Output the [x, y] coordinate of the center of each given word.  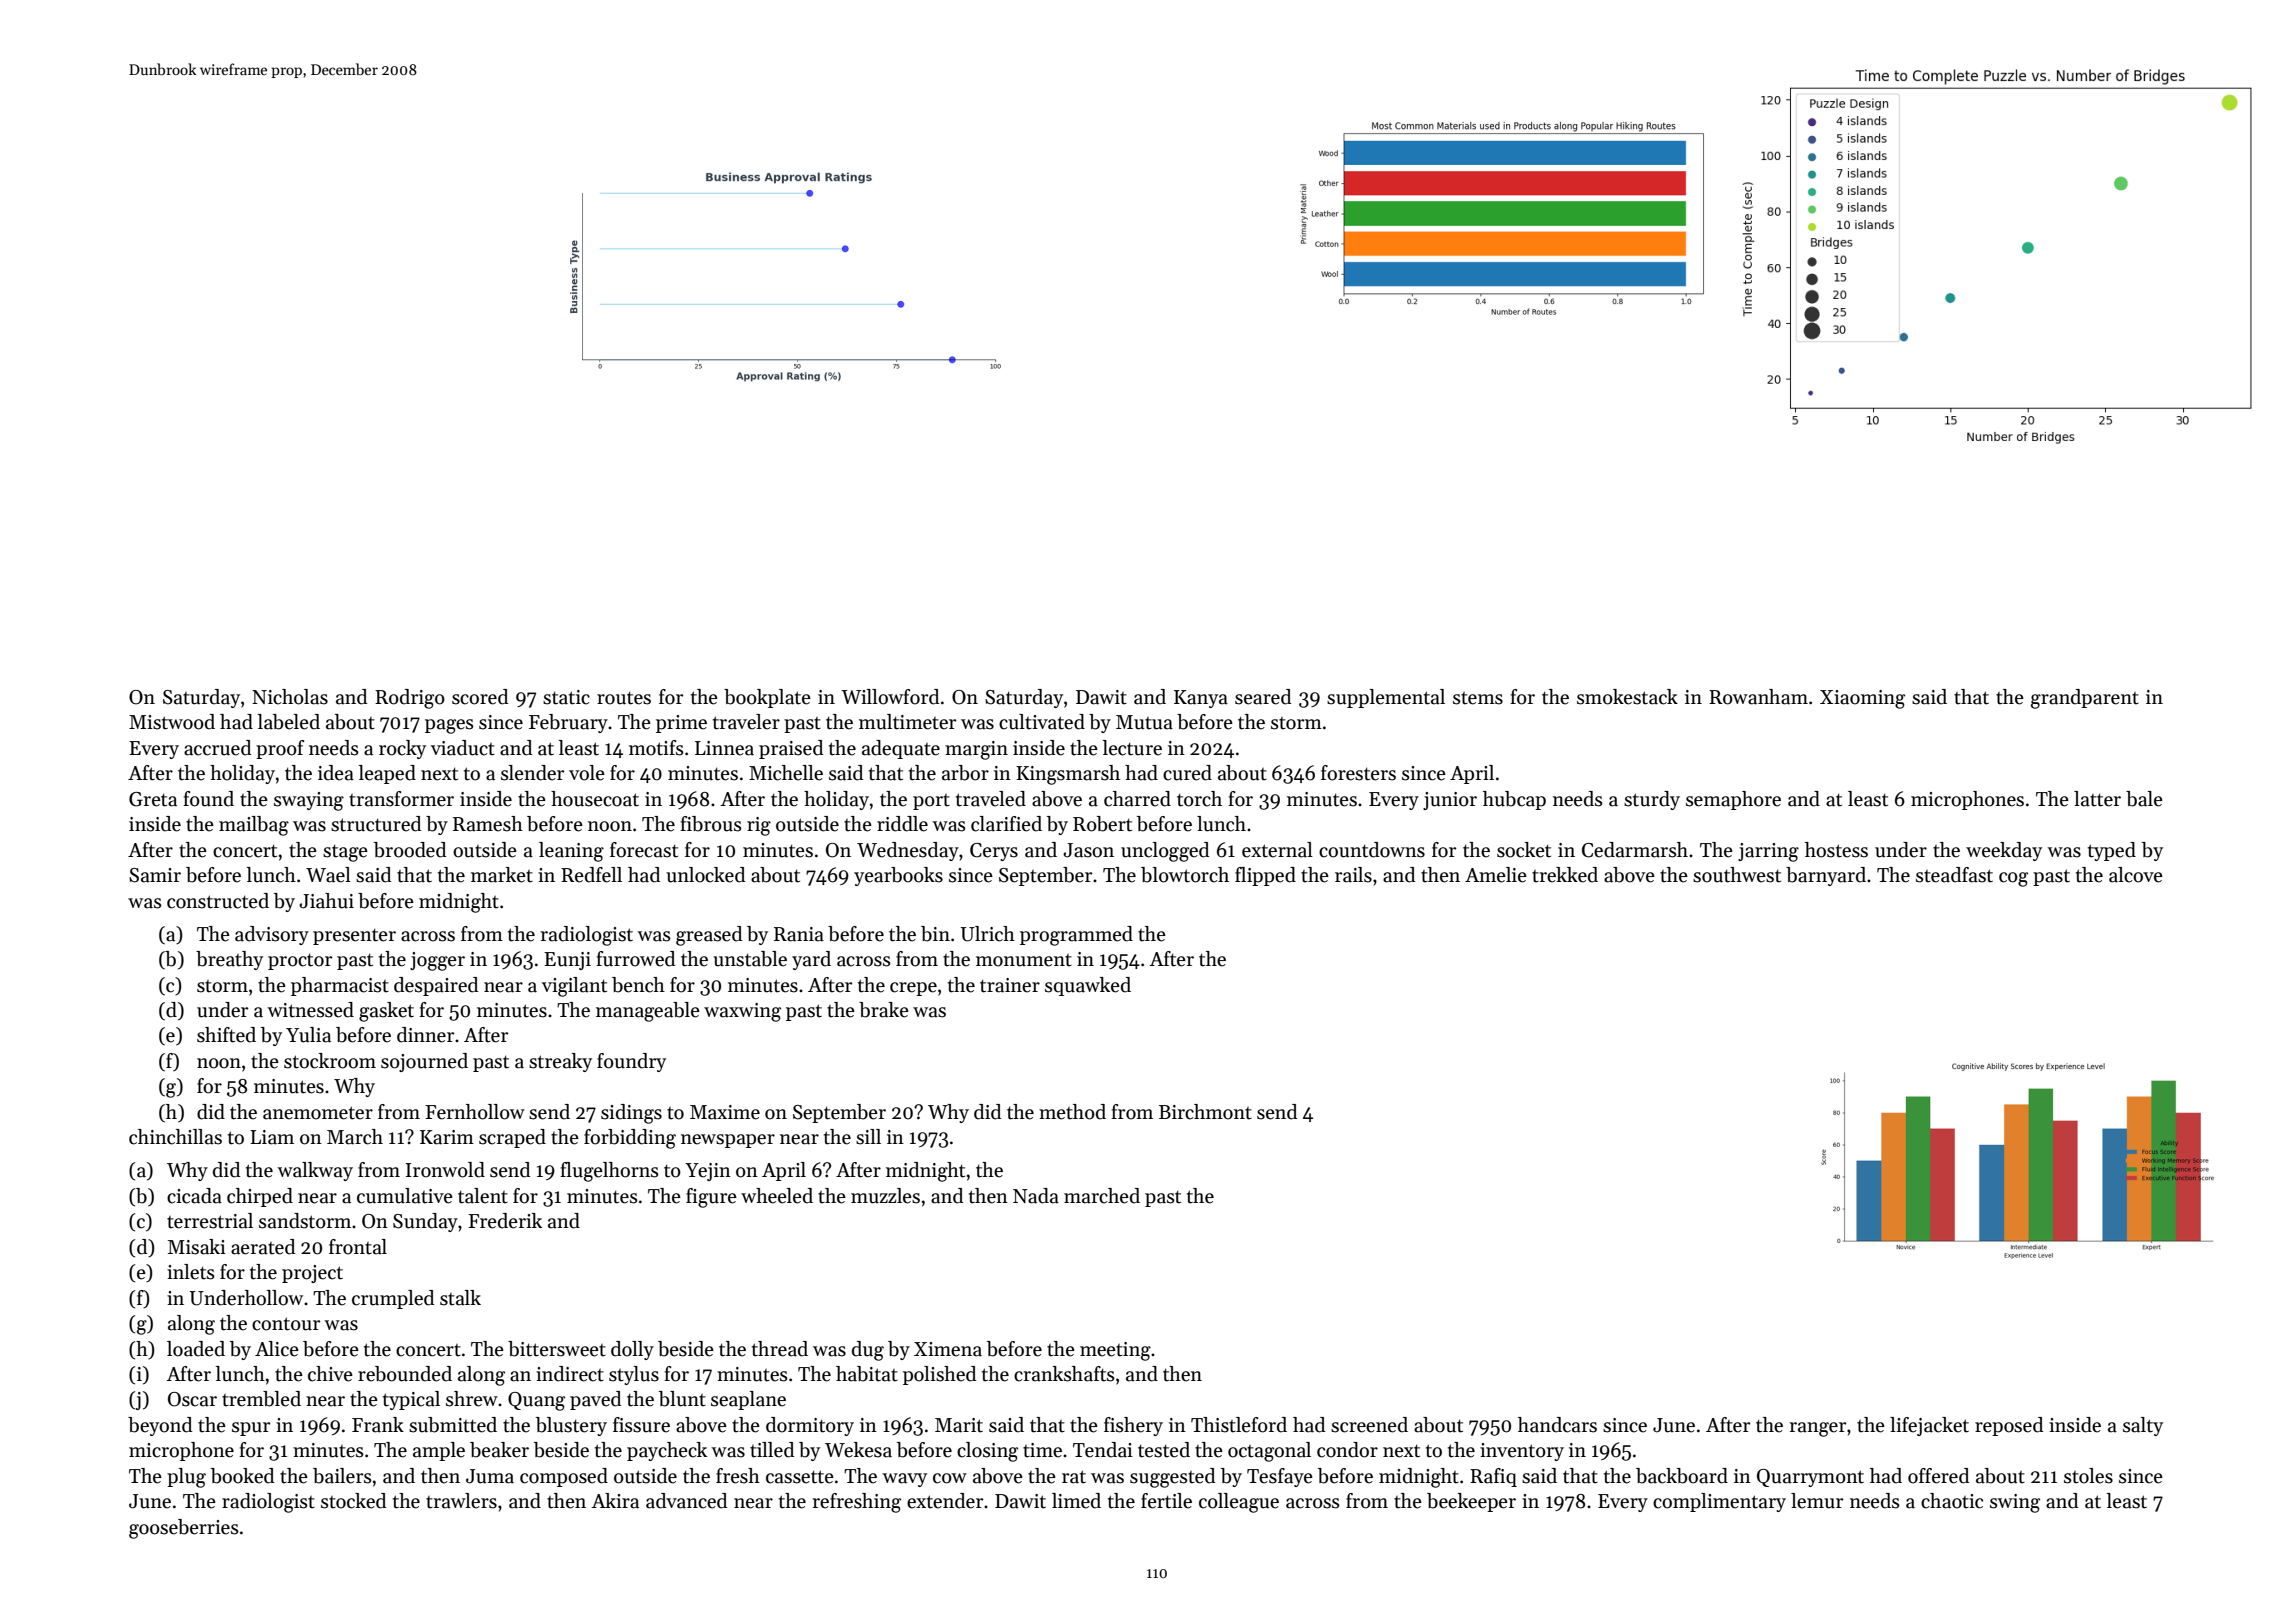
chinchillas [175, 1137]
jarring [1768, 852]
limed [1076, 1501]
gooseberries [184, 1529]
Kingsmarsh [1068, 775]
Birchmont [1205, 1112]
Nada [1036, 1196]
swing [2015, 1503]
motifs [656, 748]
